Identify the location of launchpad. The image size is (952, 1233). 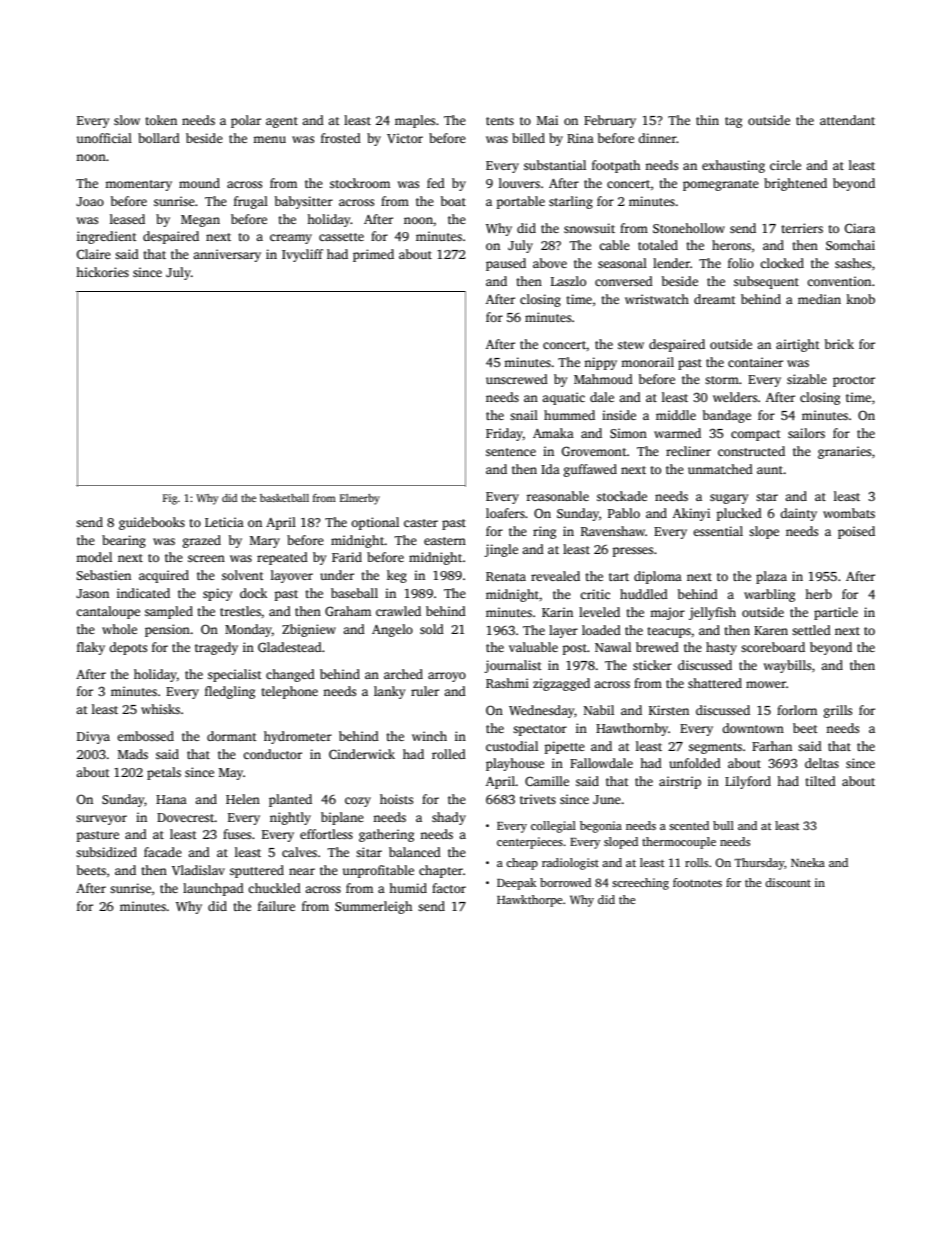
(213, 889).
